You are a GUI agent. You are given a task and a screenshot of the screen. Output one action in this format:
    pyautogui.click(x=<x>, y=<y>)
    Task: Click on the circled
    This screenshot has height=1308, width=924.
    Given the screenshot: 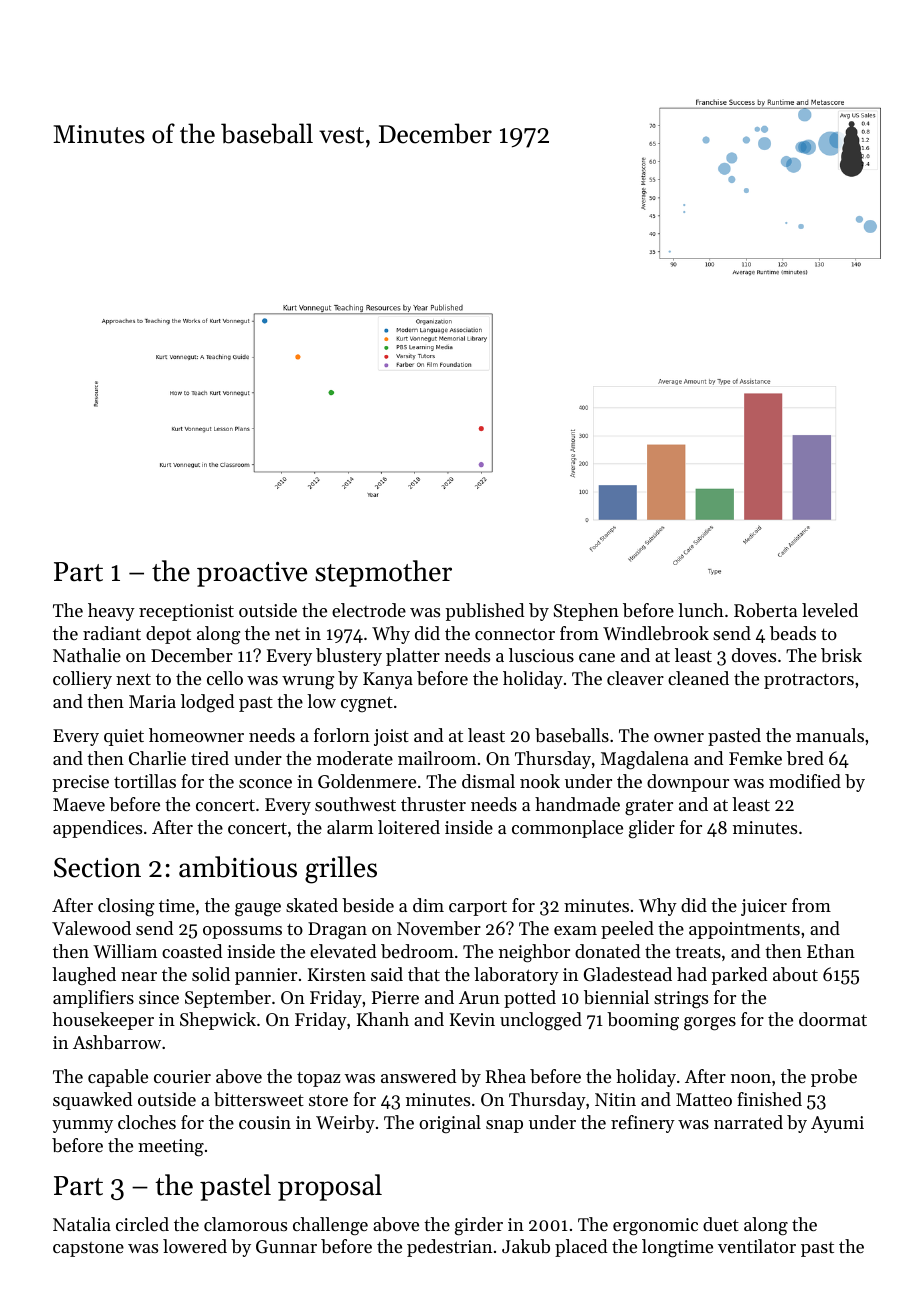 What is the action you would take?
    pyautogui.click(x=142, y=1224)
